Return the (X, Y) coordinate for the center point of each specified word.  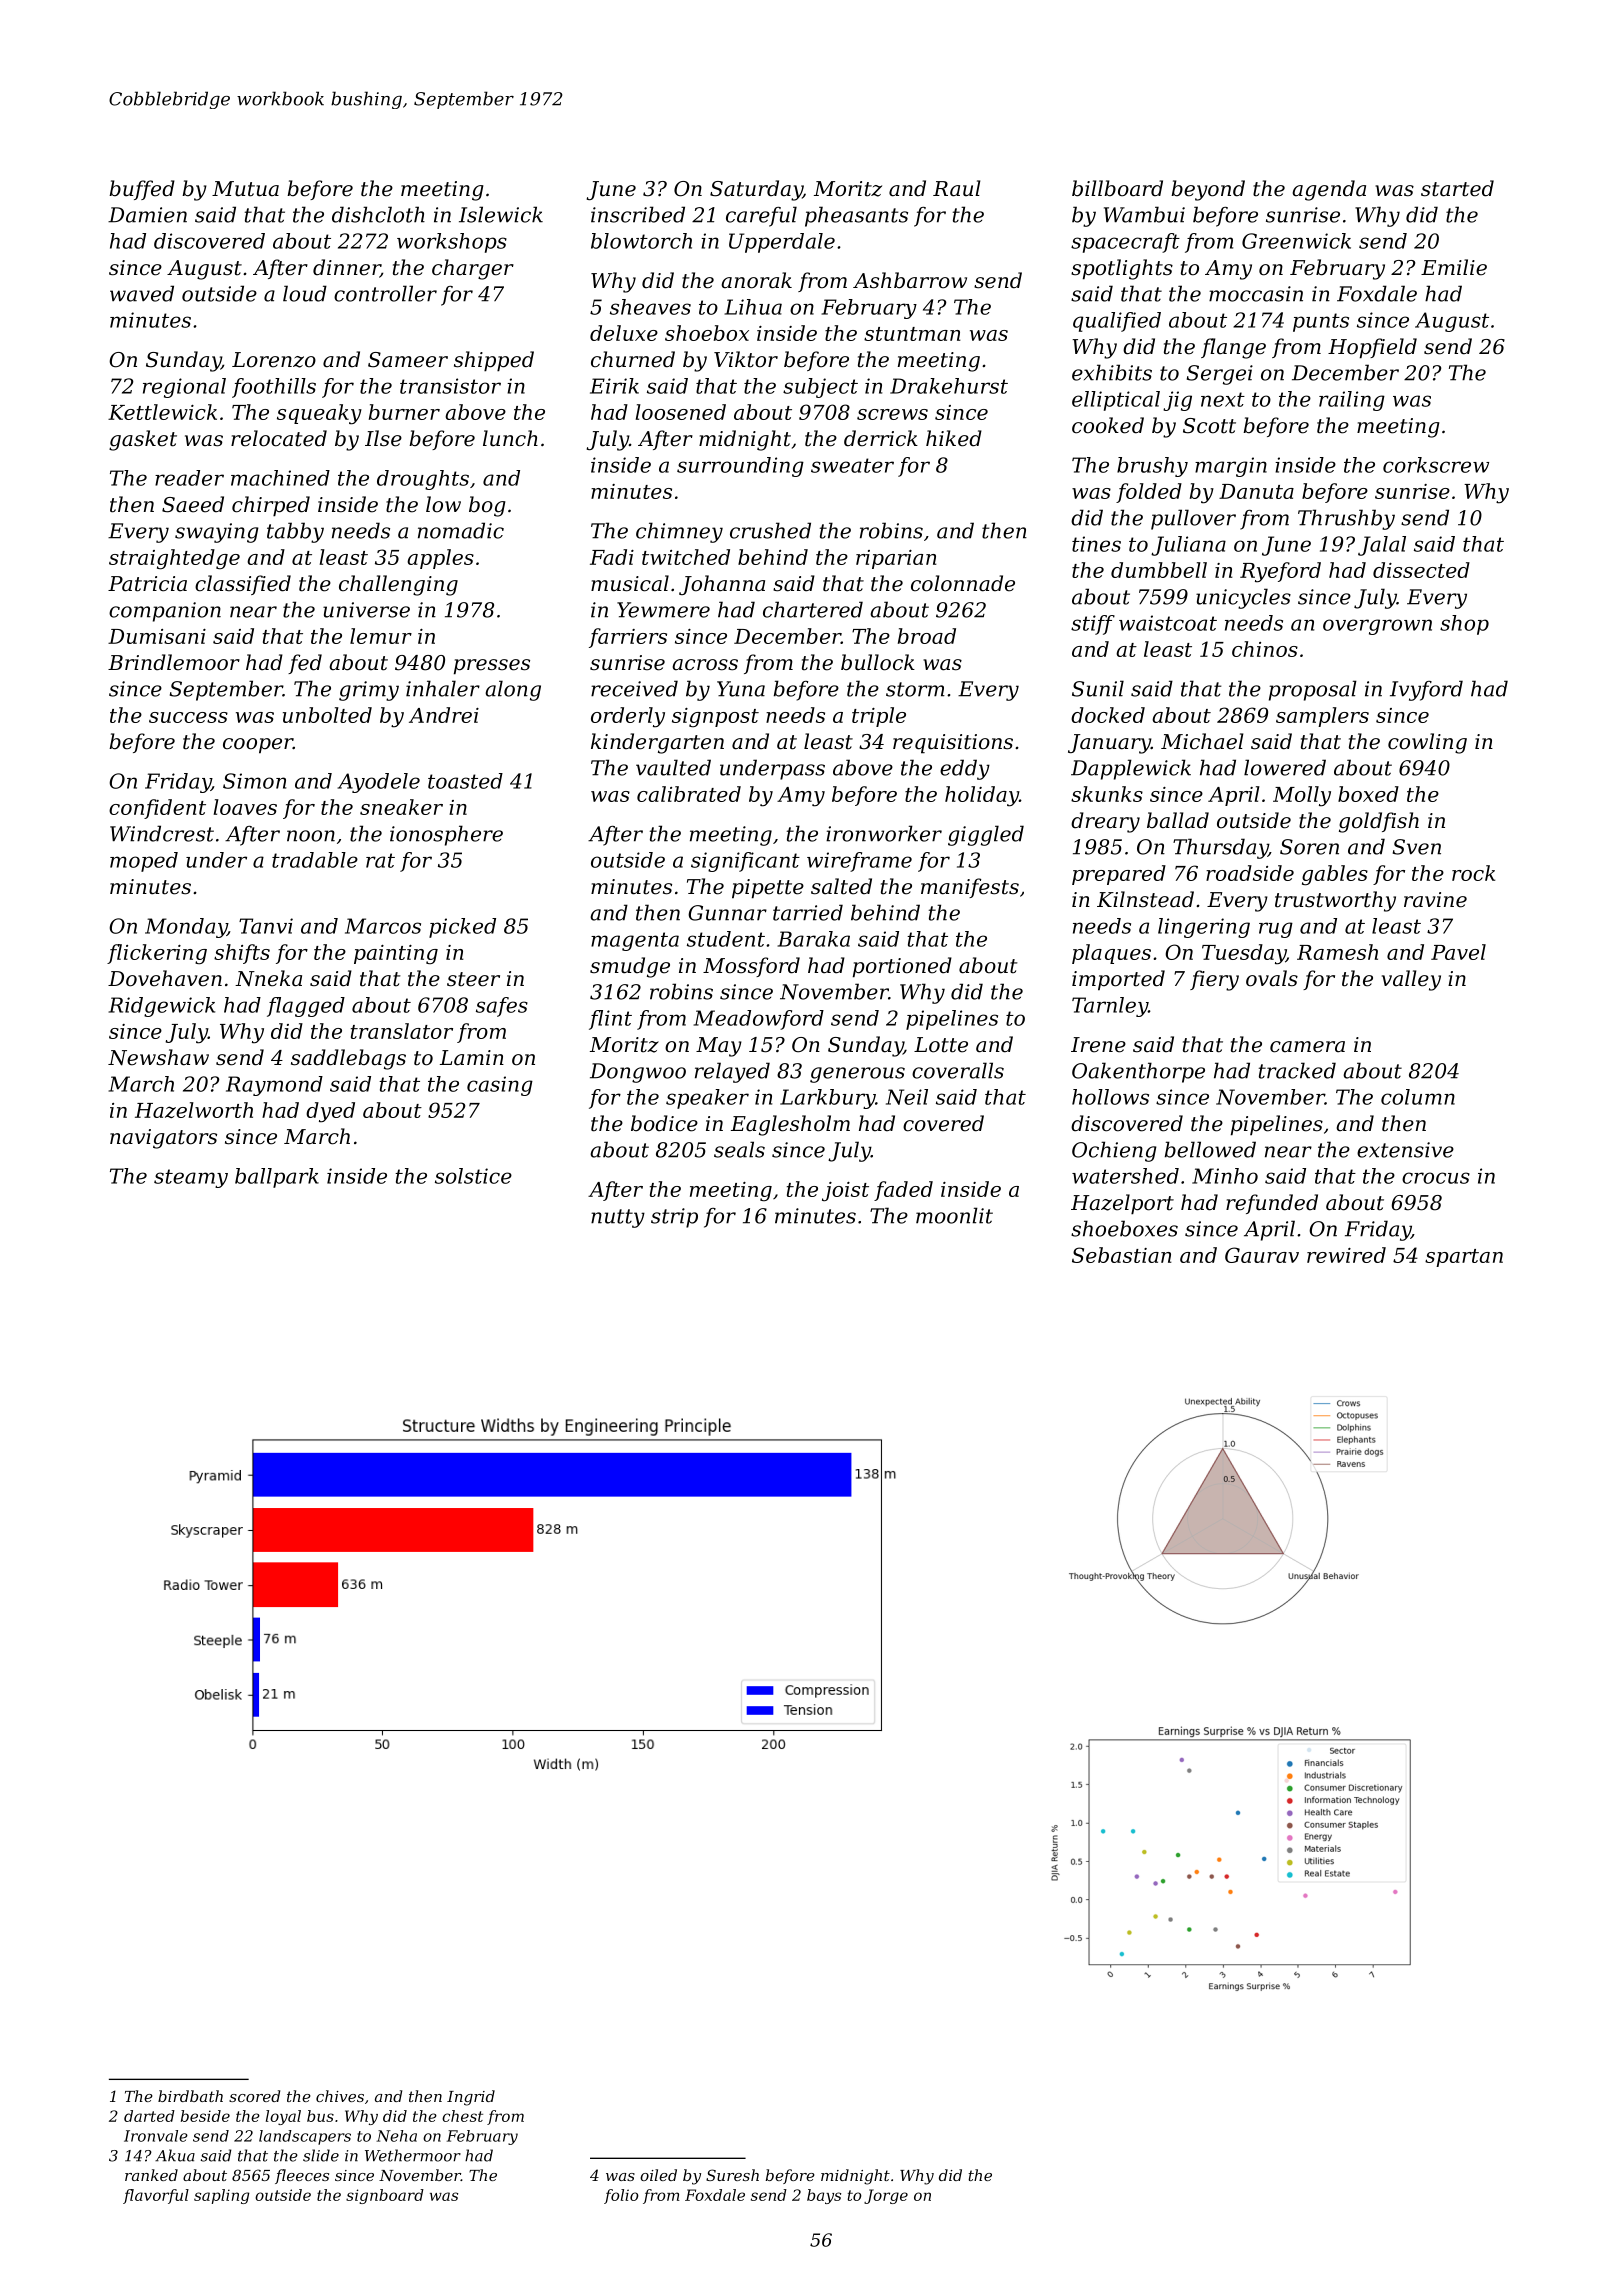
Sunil (1098, 688)
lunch (510, 438)
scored (254, 2096)
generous (857, 1075)
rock (1473, 873)
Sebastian (1122, 1255)
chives (340, 2096)
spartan (1464, 1258)
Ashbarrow (910, 280)
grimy (369, 691)
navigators (163, 1139)
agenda (1329, 190)
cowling (1427, 743)
